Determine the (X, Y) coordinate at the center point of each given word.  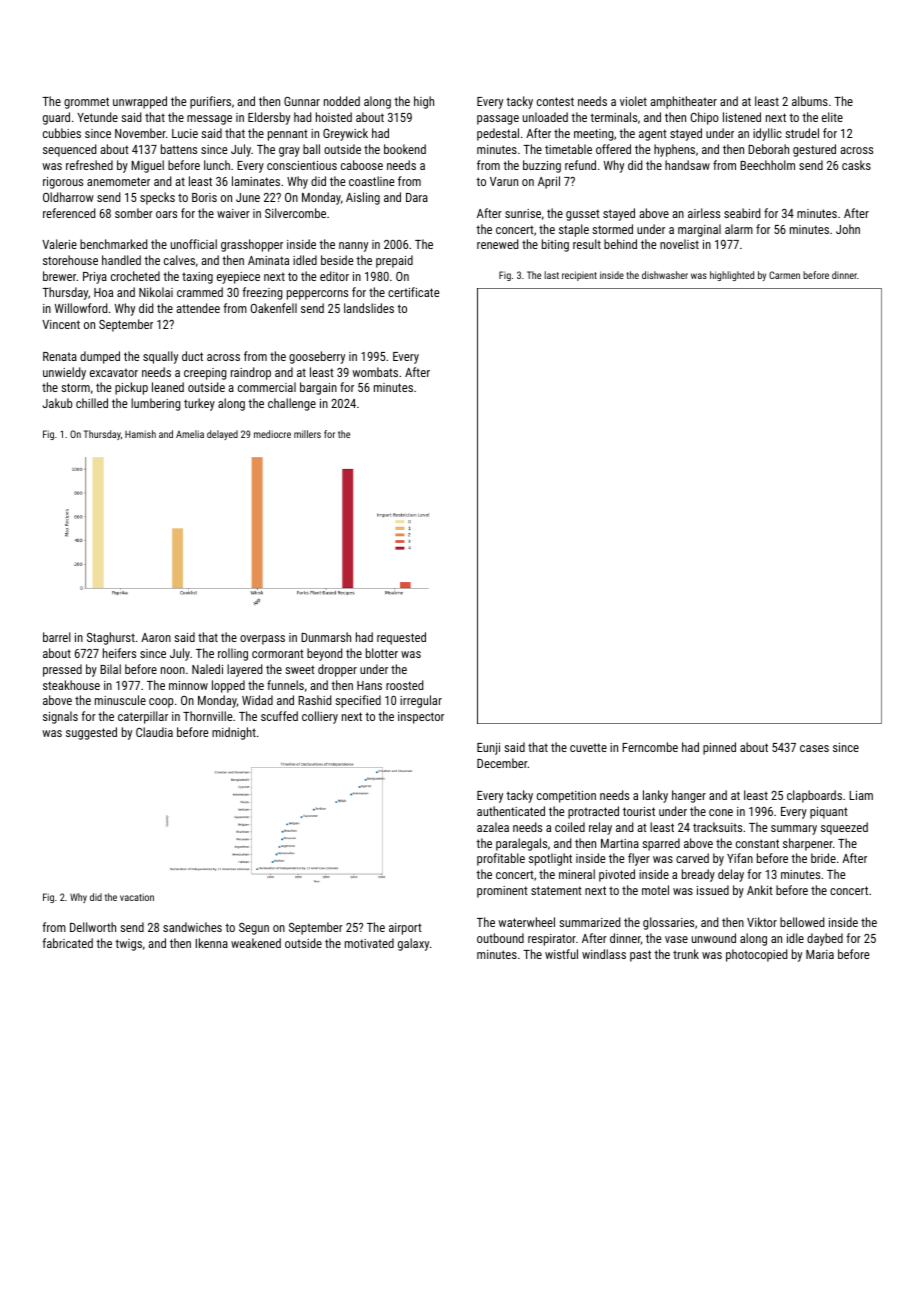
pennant (288, 135)
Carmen (784, 275)
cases (814, 748)
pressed (62, 670)
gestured (814, 150)
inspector (421, 718)
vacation (137, 897)
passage (498, 120)
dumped (100, 357)
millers (307, 434)
